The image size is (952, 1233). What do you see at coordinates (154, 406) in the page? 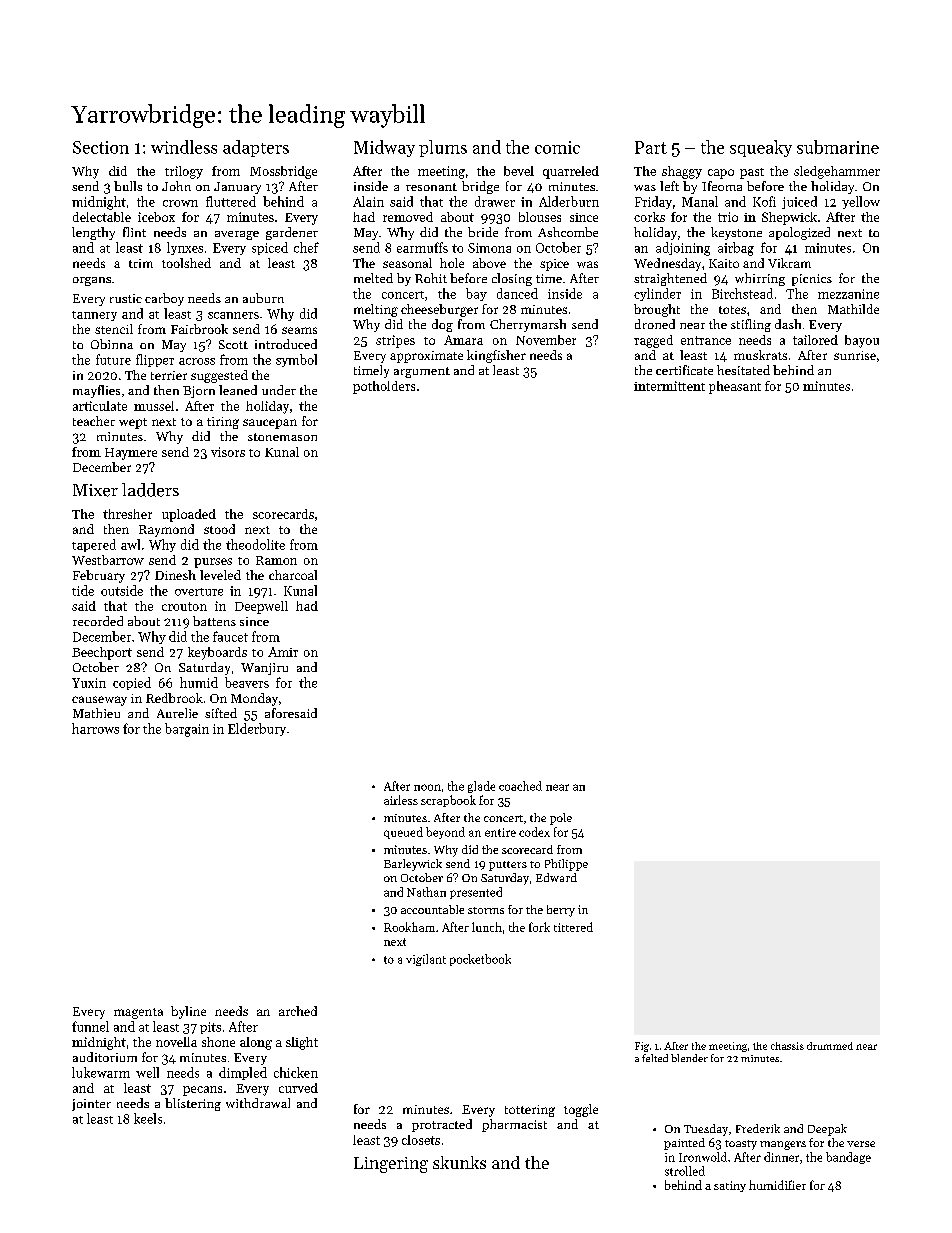
I see `mussel` at bounding box center [154, 406].
